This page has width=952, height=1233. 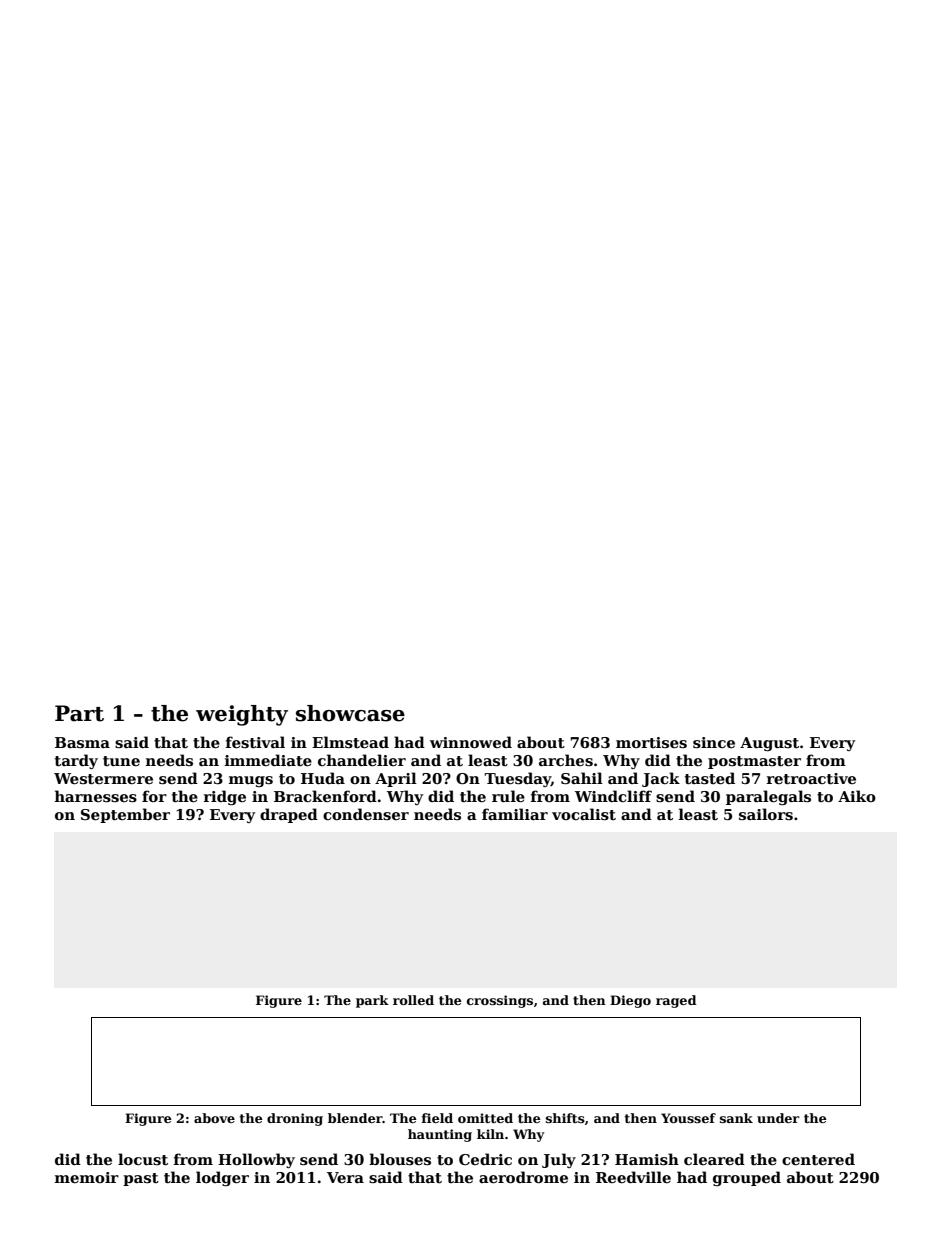 I want to click on tardy, so click(x=76, y=761).
